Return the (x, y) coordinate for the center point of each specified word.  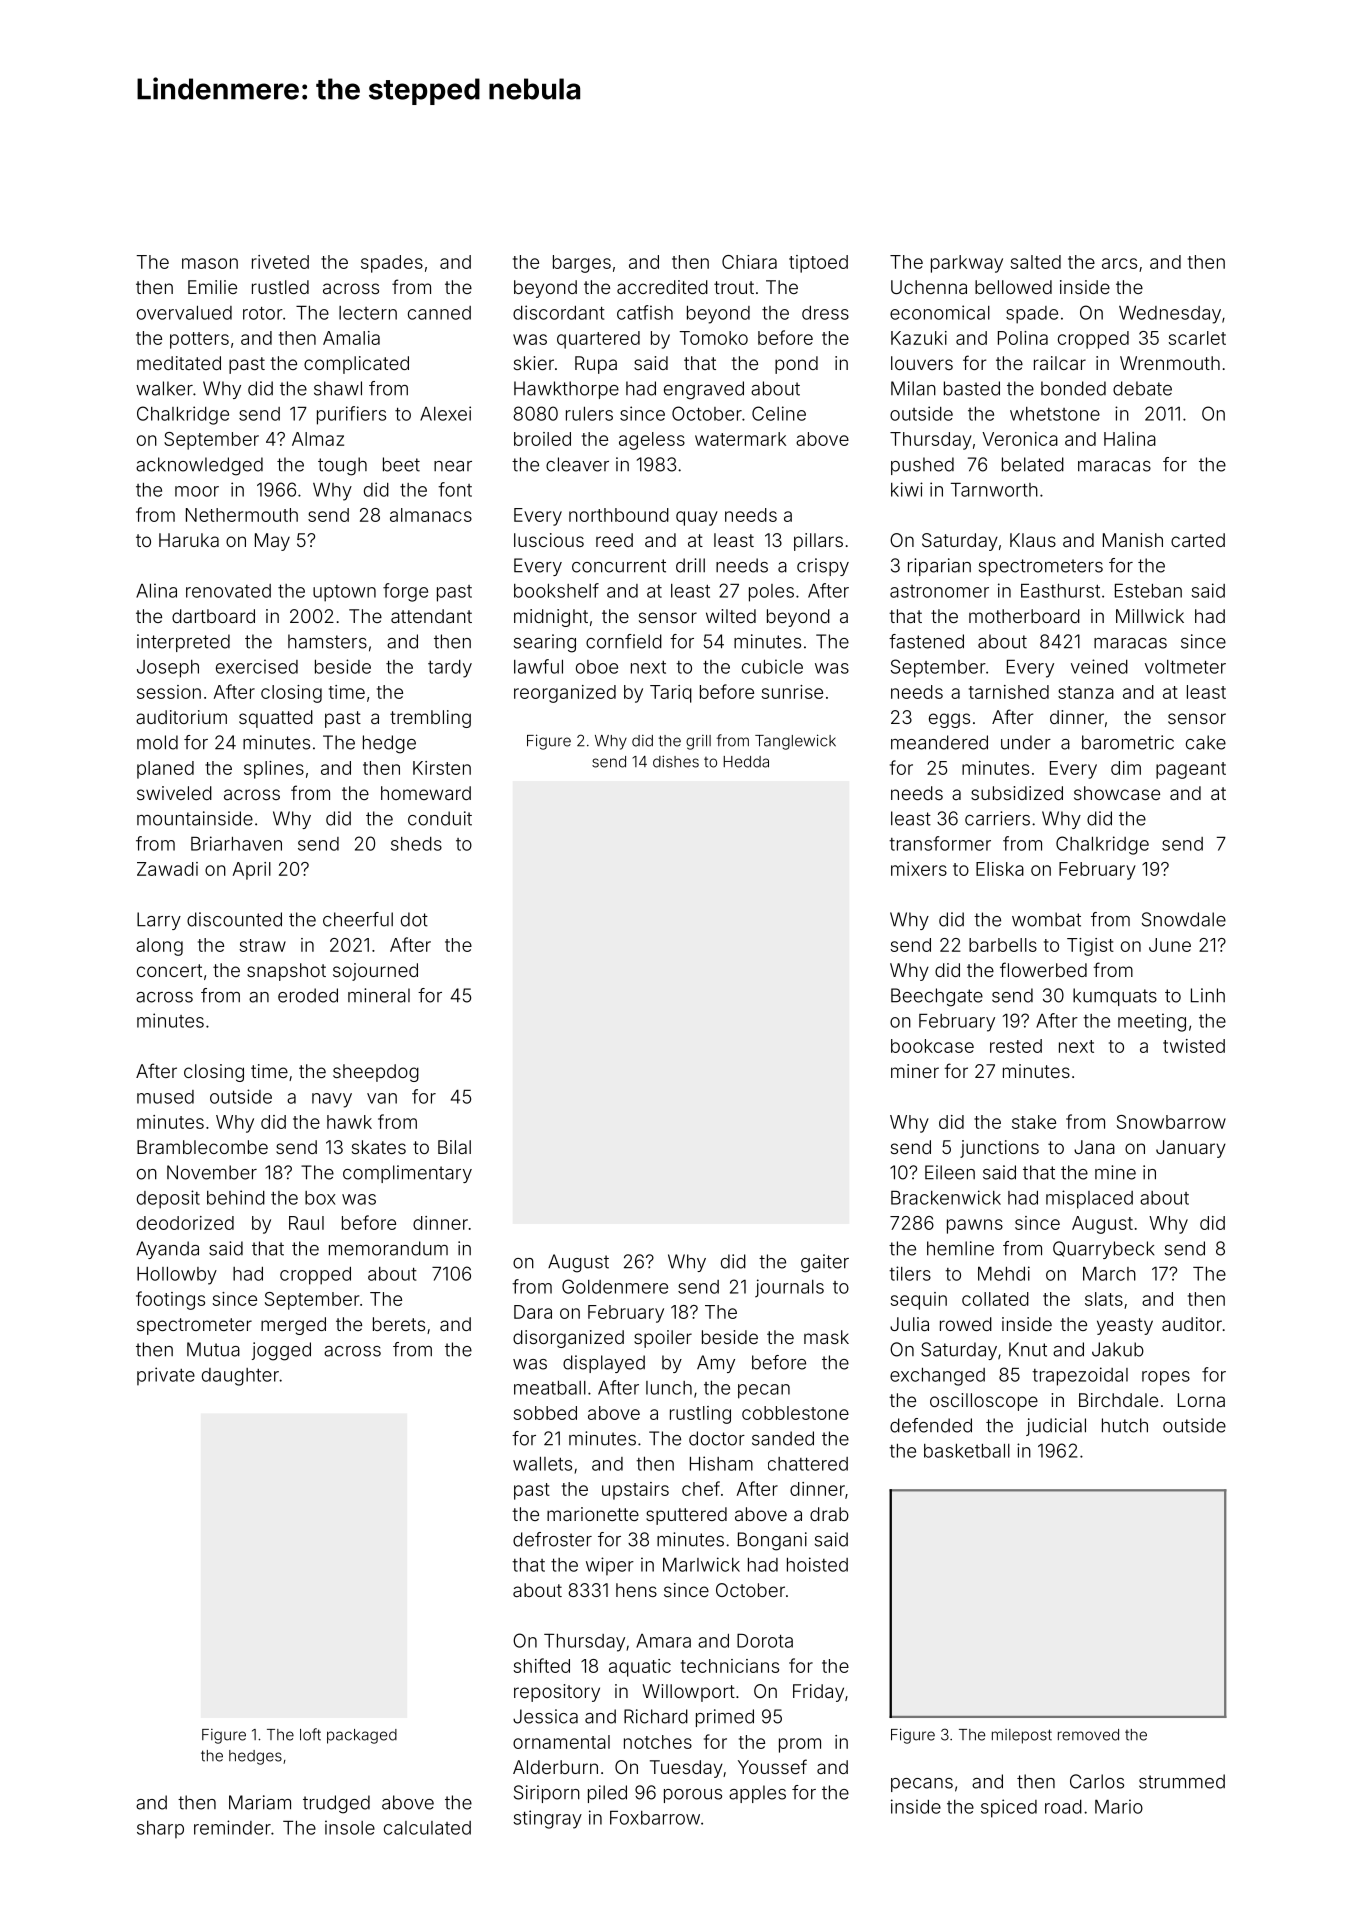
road (1063, 1807)
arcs (1119, 263)
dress (825, 313)
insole (350, 1827)
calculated (427, 1828)
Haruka (189, 540)
